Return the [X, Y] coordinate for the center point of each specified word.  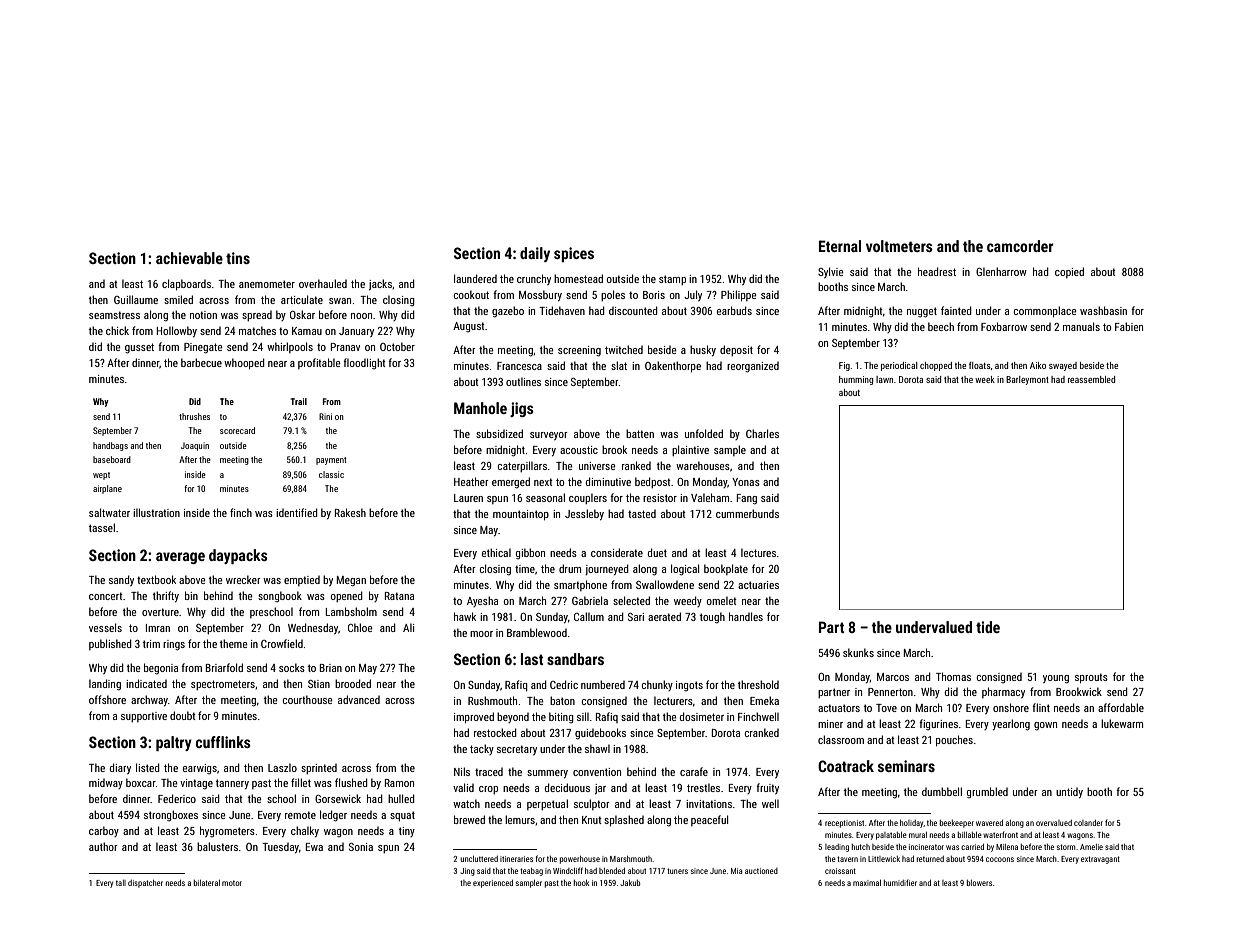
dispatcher [145, 884]
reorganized [753, 367]
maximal [867, 883]
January [356, 332]
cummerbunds [747, 513]
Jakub [630, 883]
